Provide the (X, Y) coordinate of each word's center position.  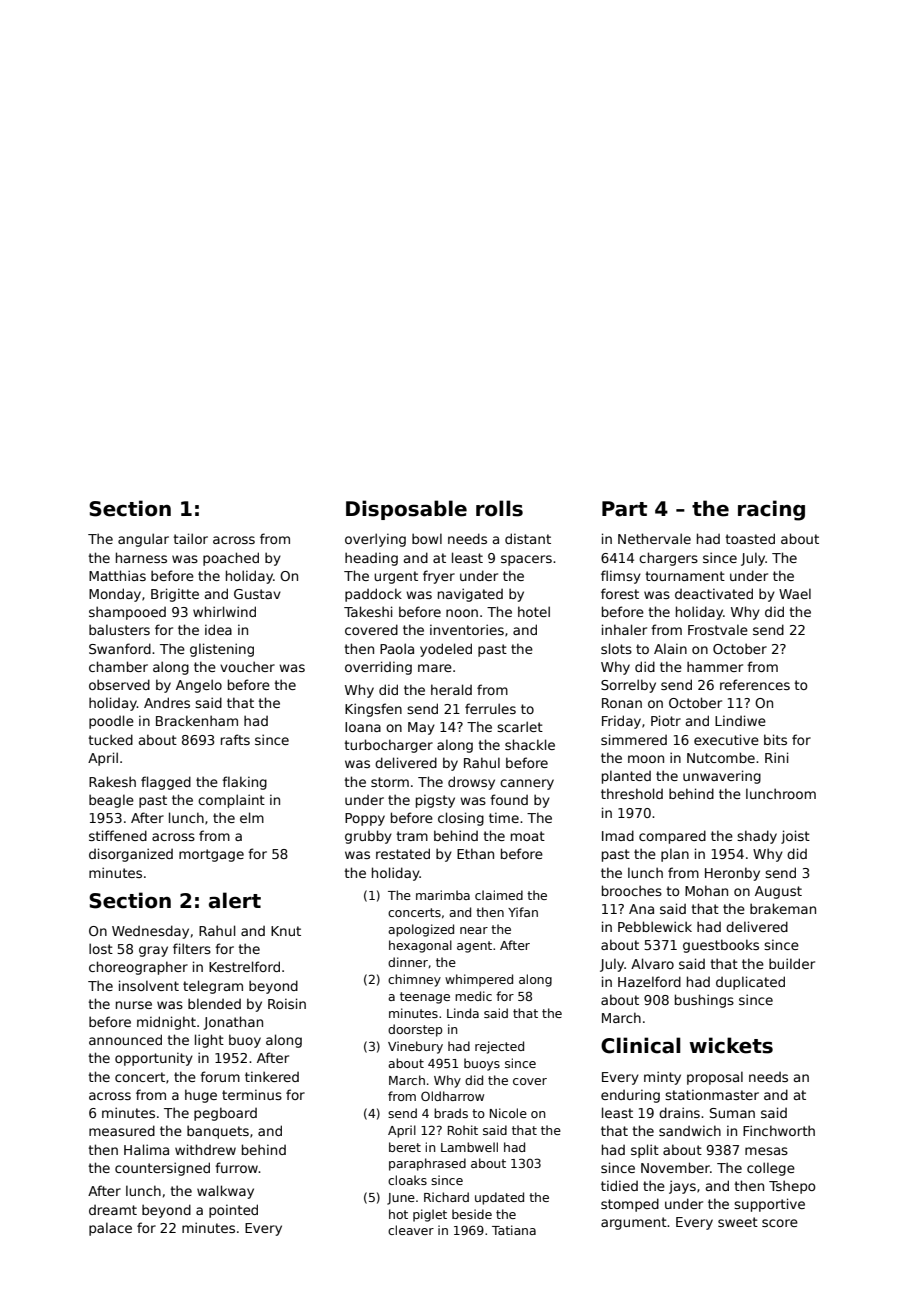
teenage (425, 998)
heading (371, 559)
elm (252, 817)
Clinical (641, 1045)
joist (795, 837)
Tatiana (514, 1230)
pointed (233, 1211)
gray (153, 951)
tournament (685, 576)
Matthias (117, 575)
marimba (443, 895)
